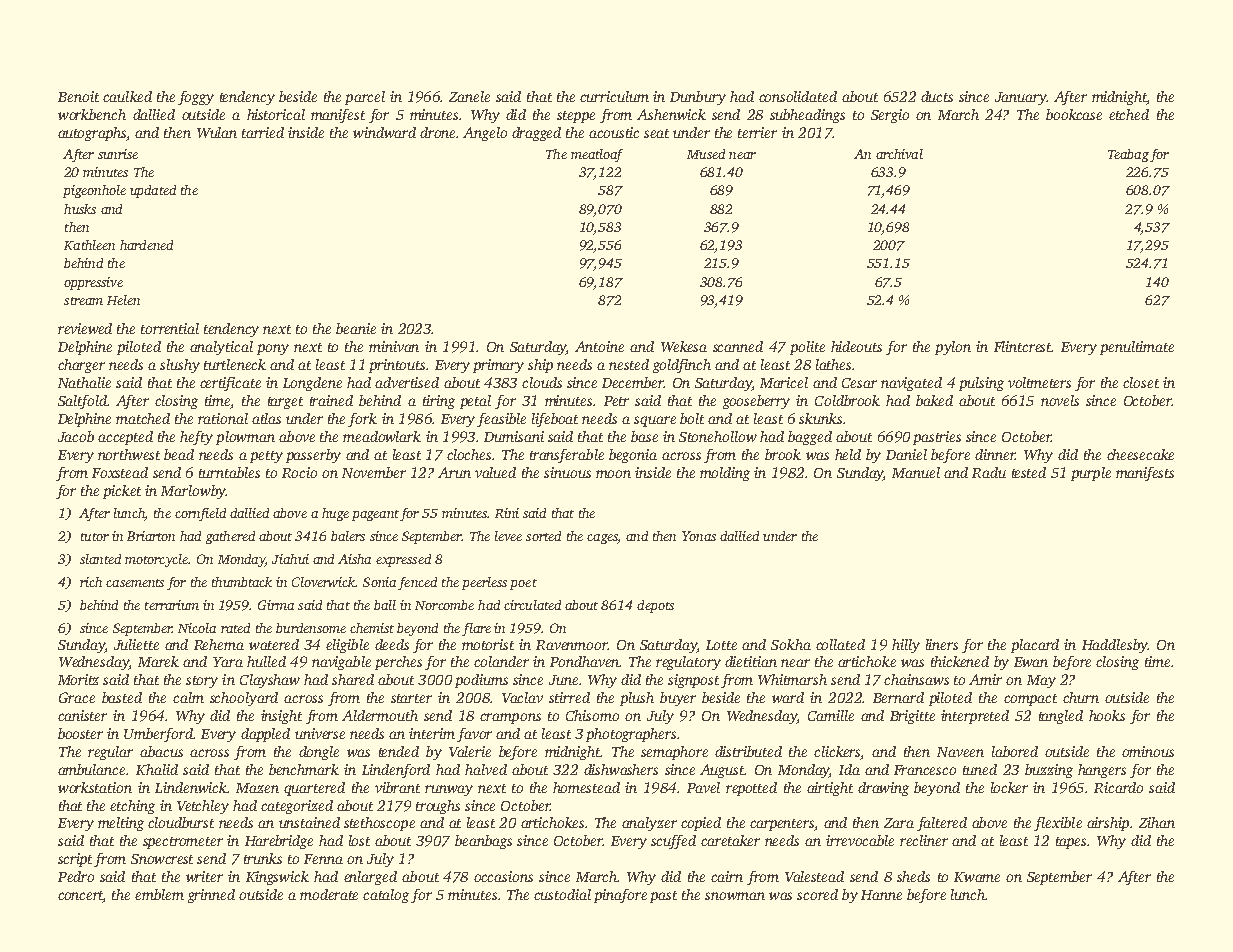  I want to click on Wekesa, so click(684, 346).
